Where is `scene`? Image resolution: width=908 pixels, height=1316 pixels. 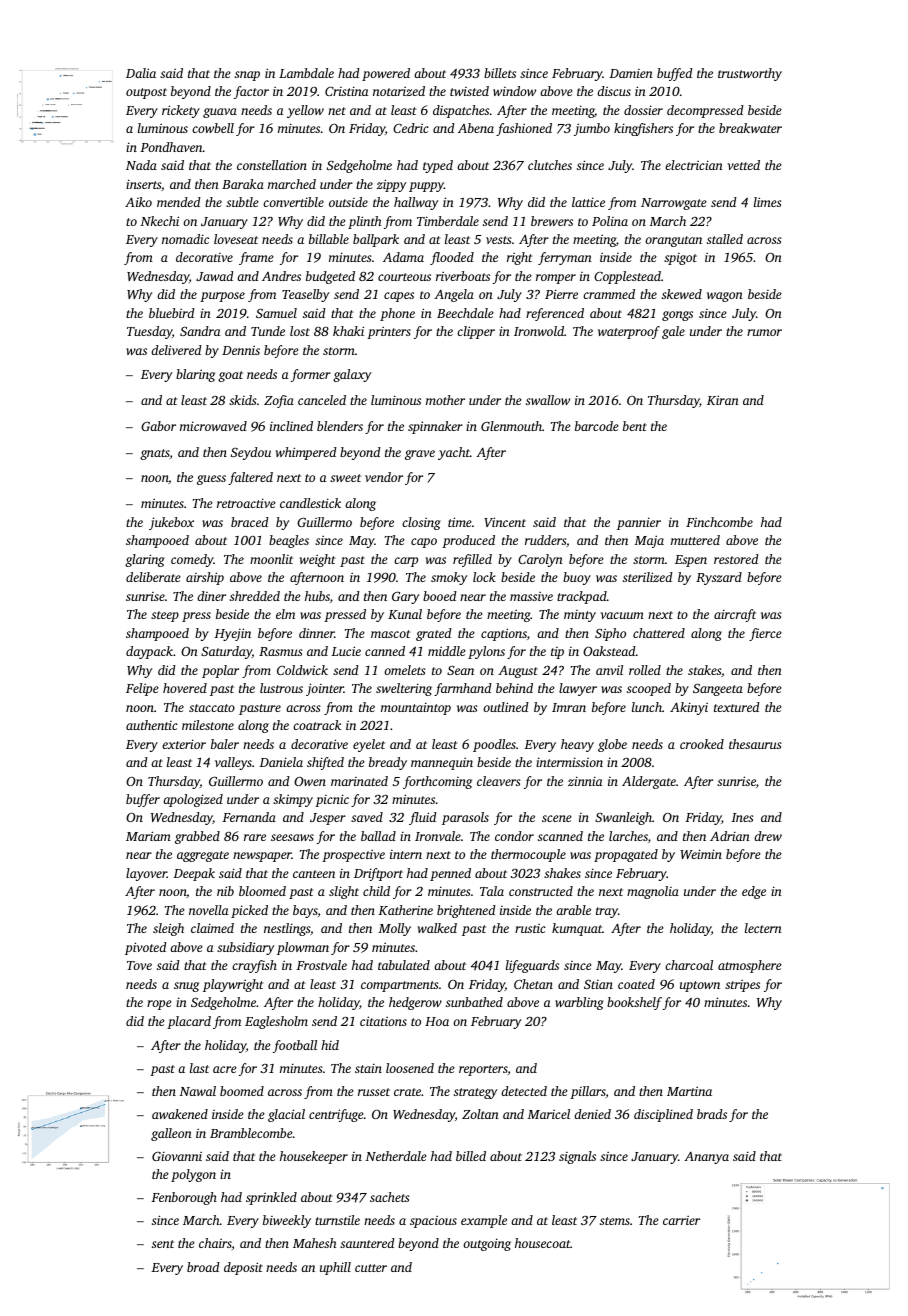
scene is located at coordinates (557, 818).
